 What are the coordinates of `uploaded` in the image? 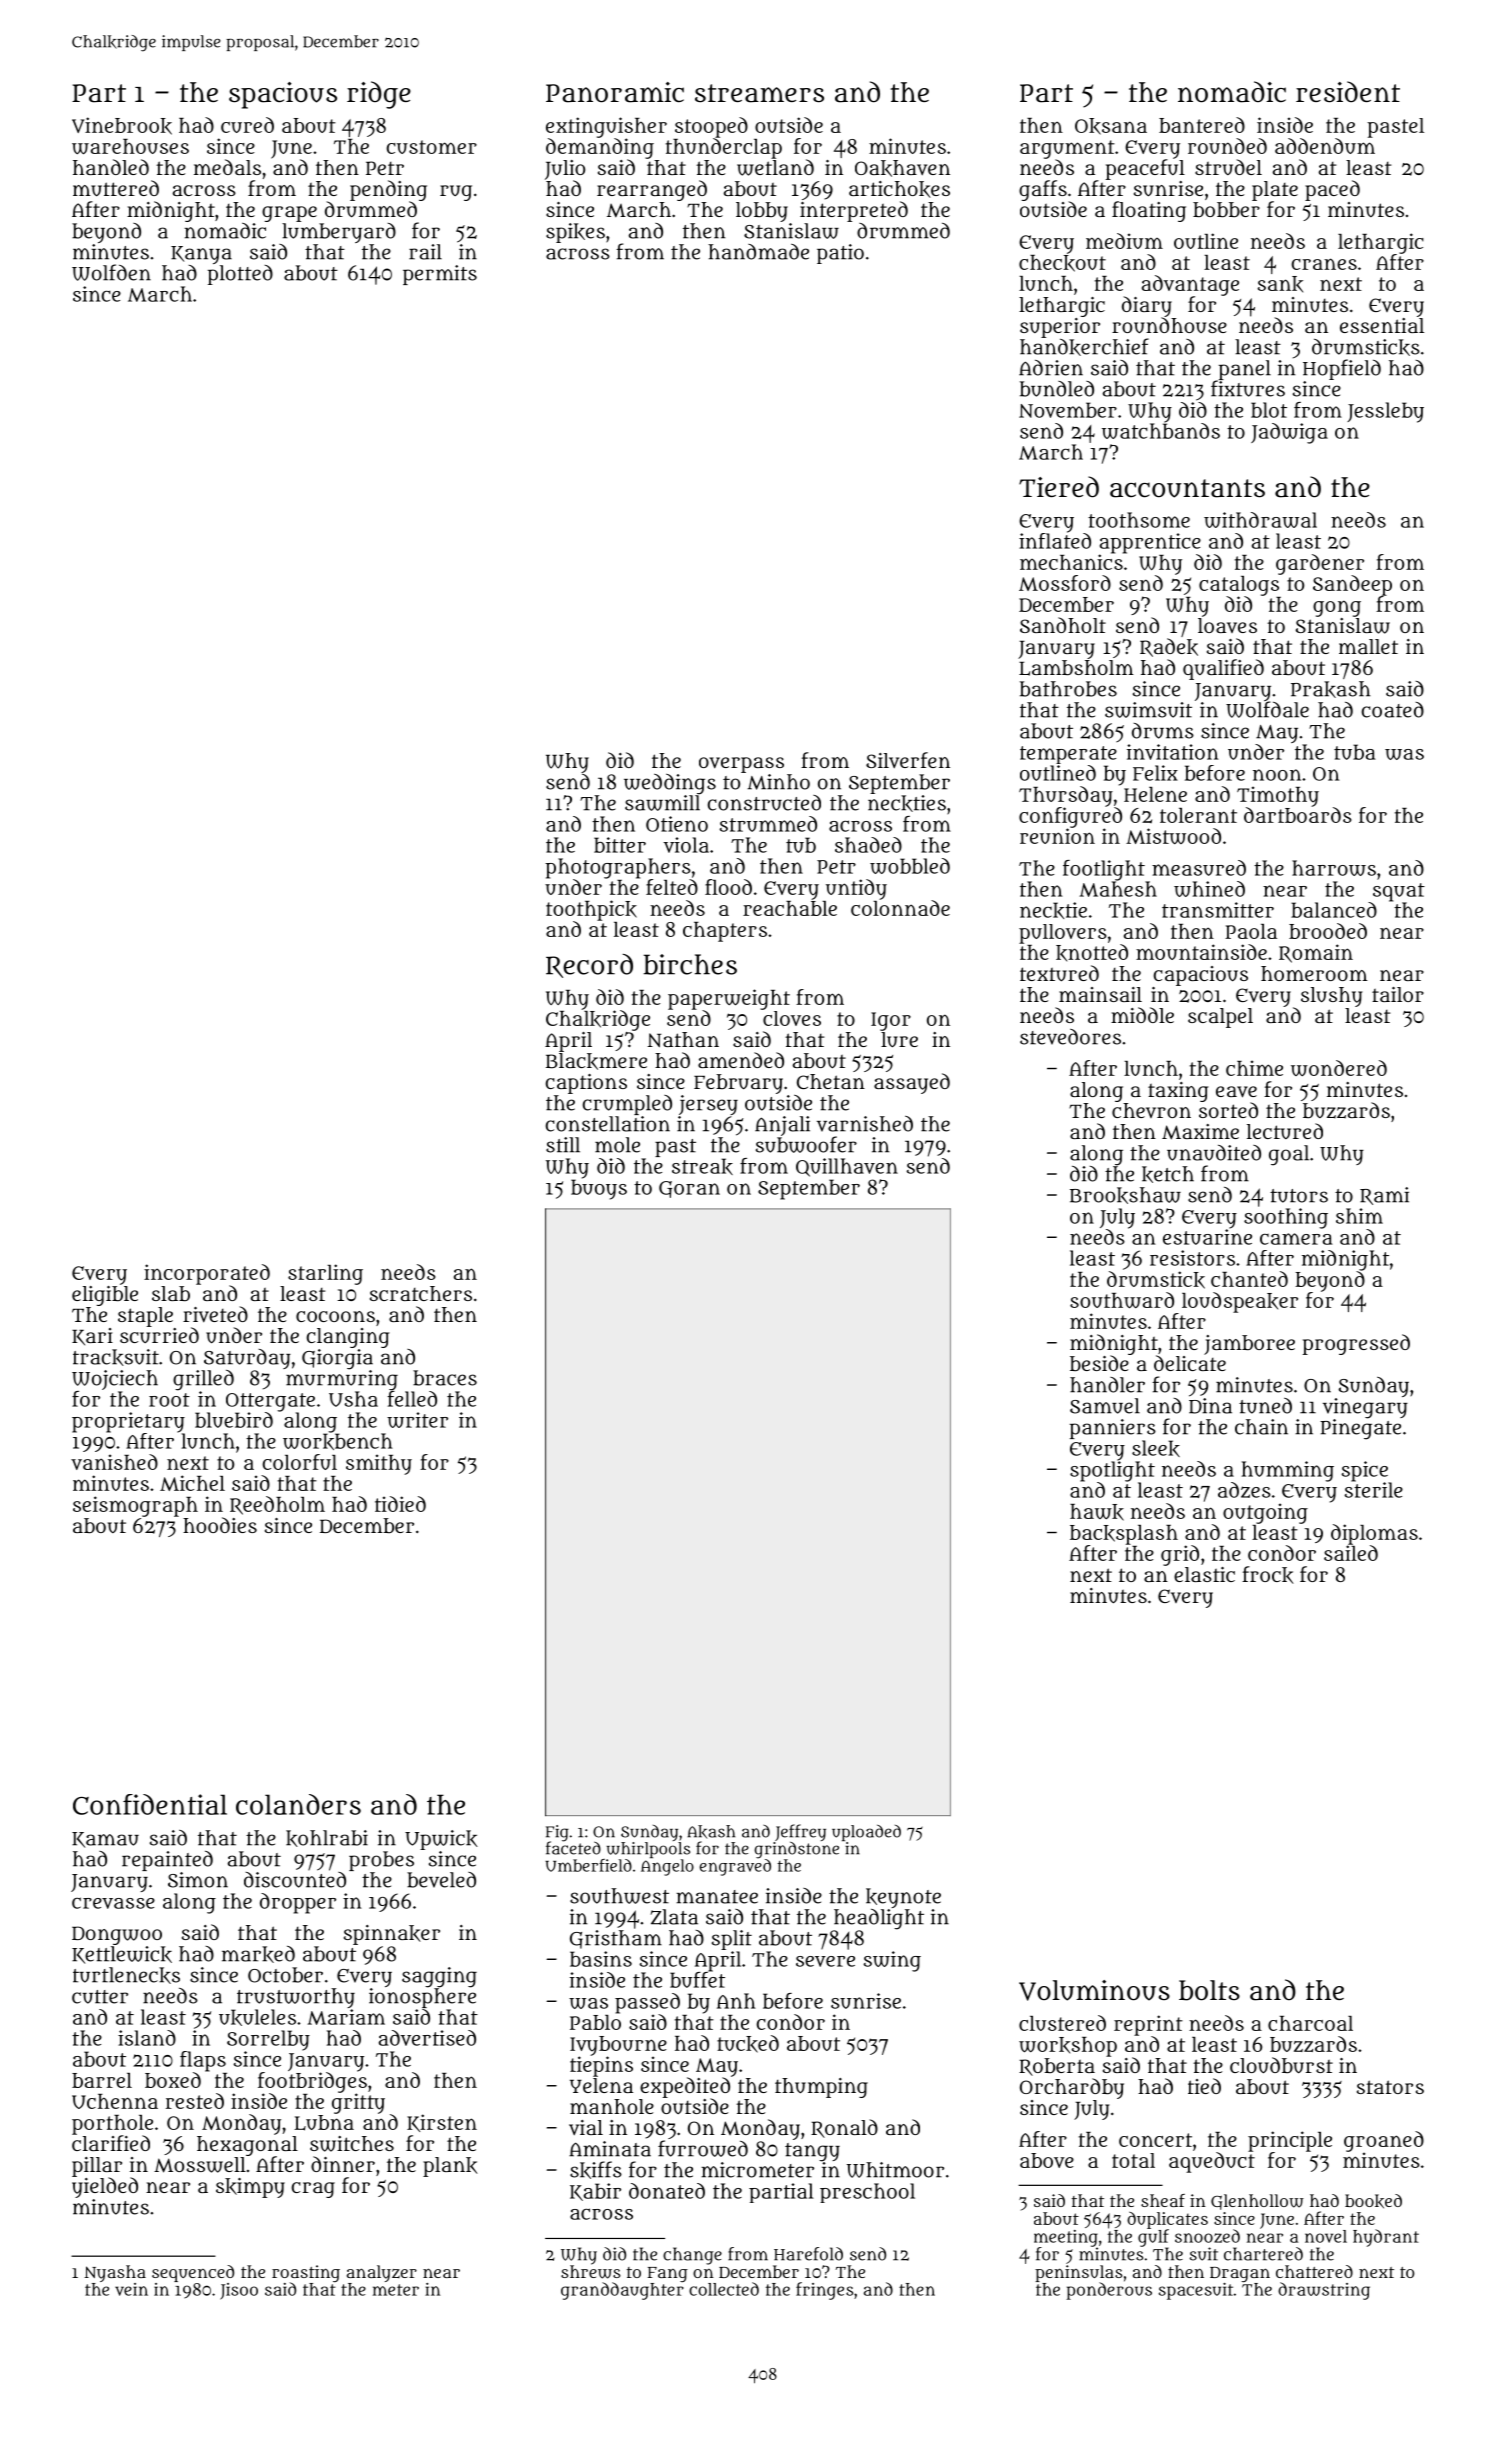 It's located at (866, 1832).
